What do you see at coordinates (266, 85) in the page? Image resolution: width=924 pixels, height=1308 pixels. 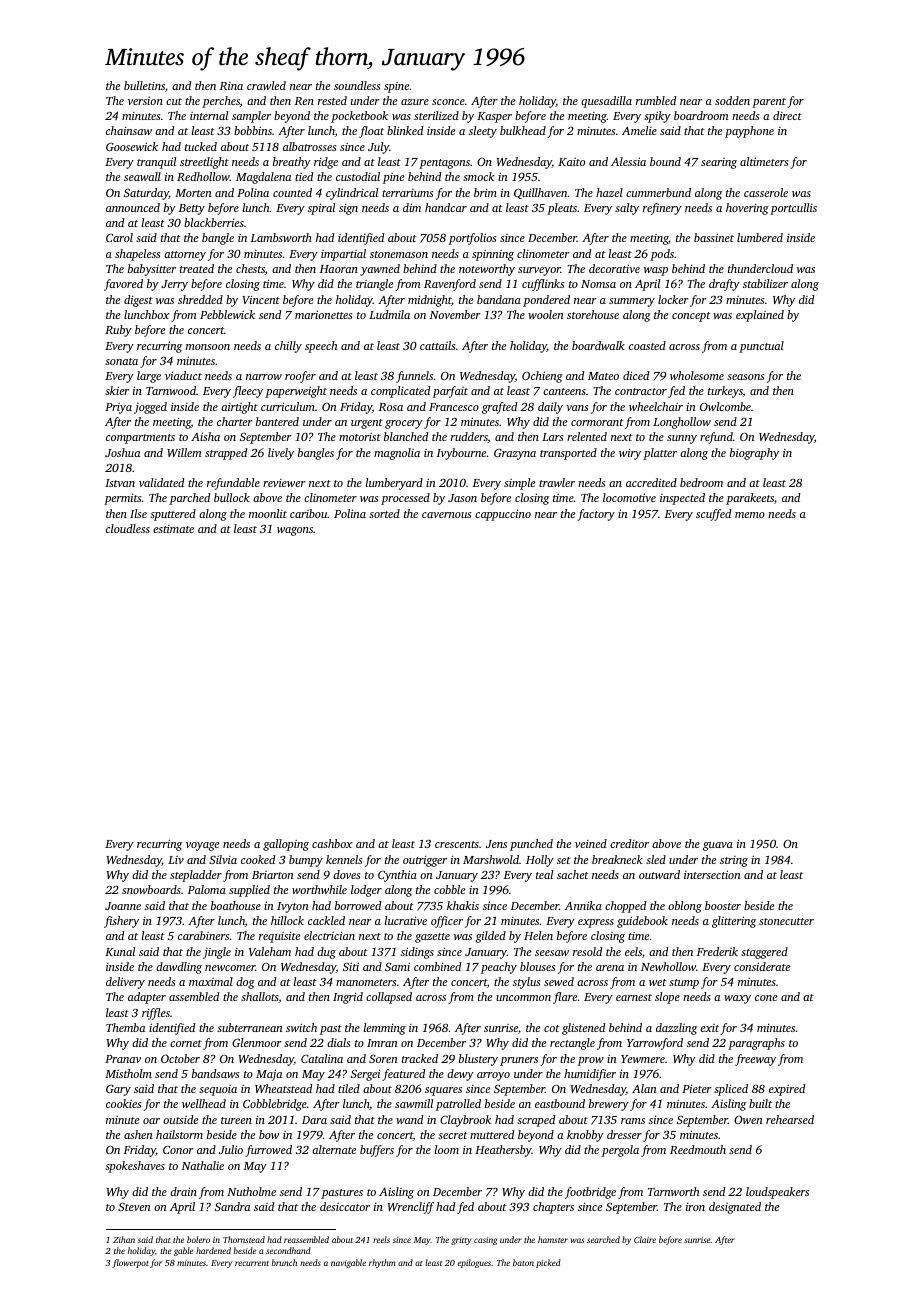 I see `crawled` at bounding box center [266, 85].
